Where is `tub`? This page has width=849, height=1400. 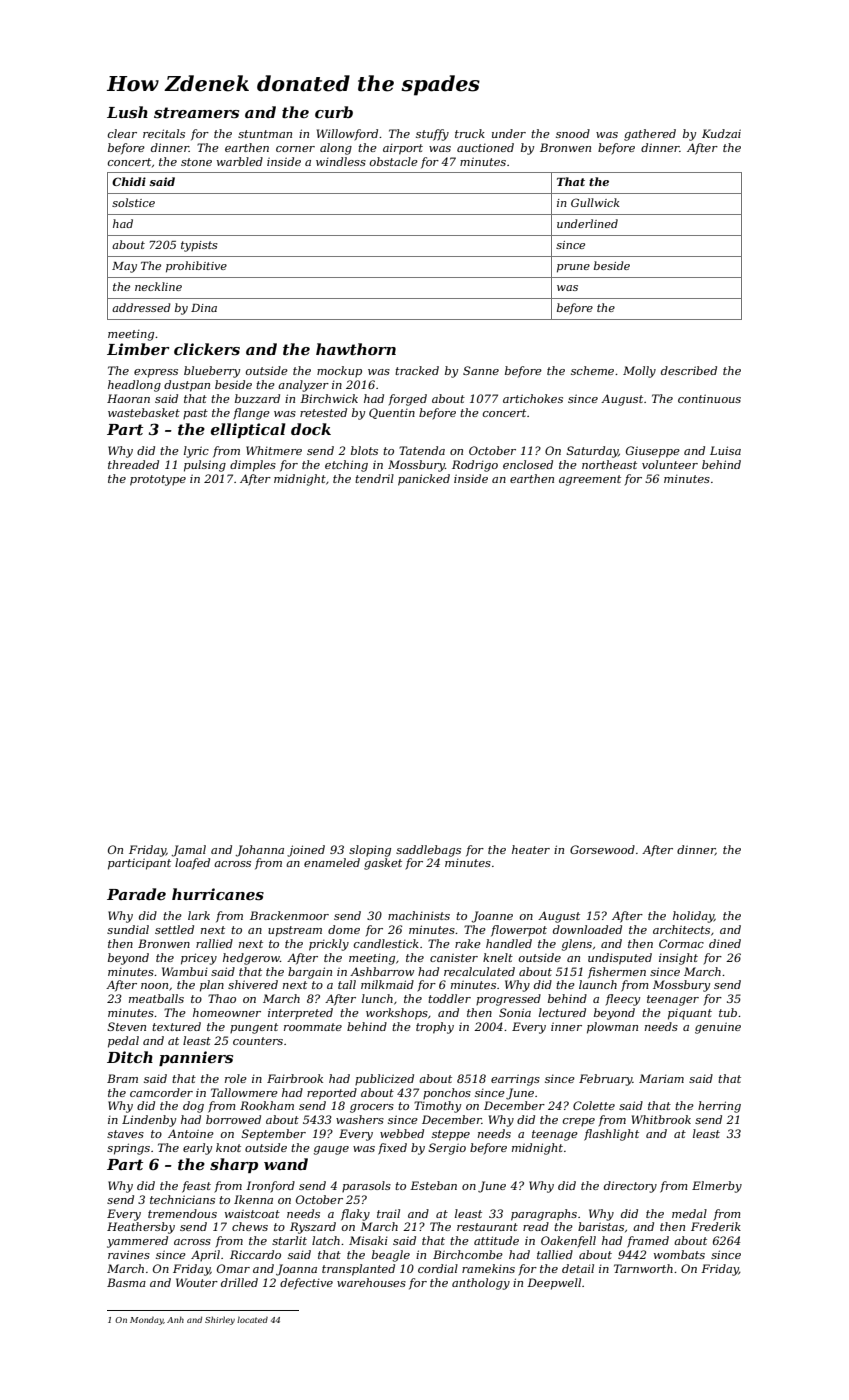 tub is located at coordinates (728, 1012).
